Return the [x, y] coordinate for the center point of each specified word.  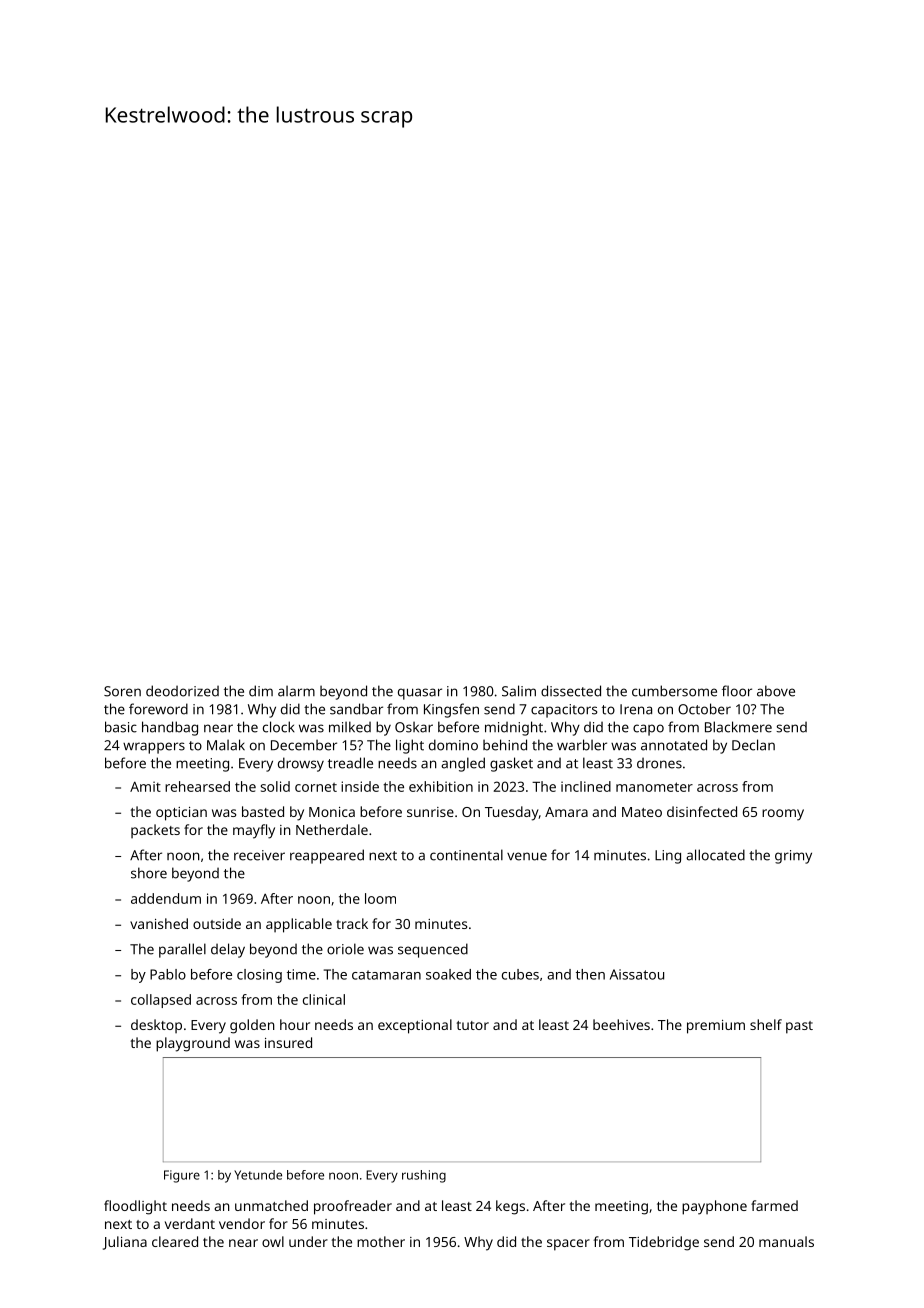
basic [121, 727]
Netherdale [332, 829]
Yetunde [258, 1175]
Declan [753, 745]
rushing [424, 1176]
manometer [654, 787]
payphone [714, 1207]
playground [193, 1044]
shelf [766, 1024]
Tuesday [512, 813]
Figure [182, 1176]
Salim [519, 691]
